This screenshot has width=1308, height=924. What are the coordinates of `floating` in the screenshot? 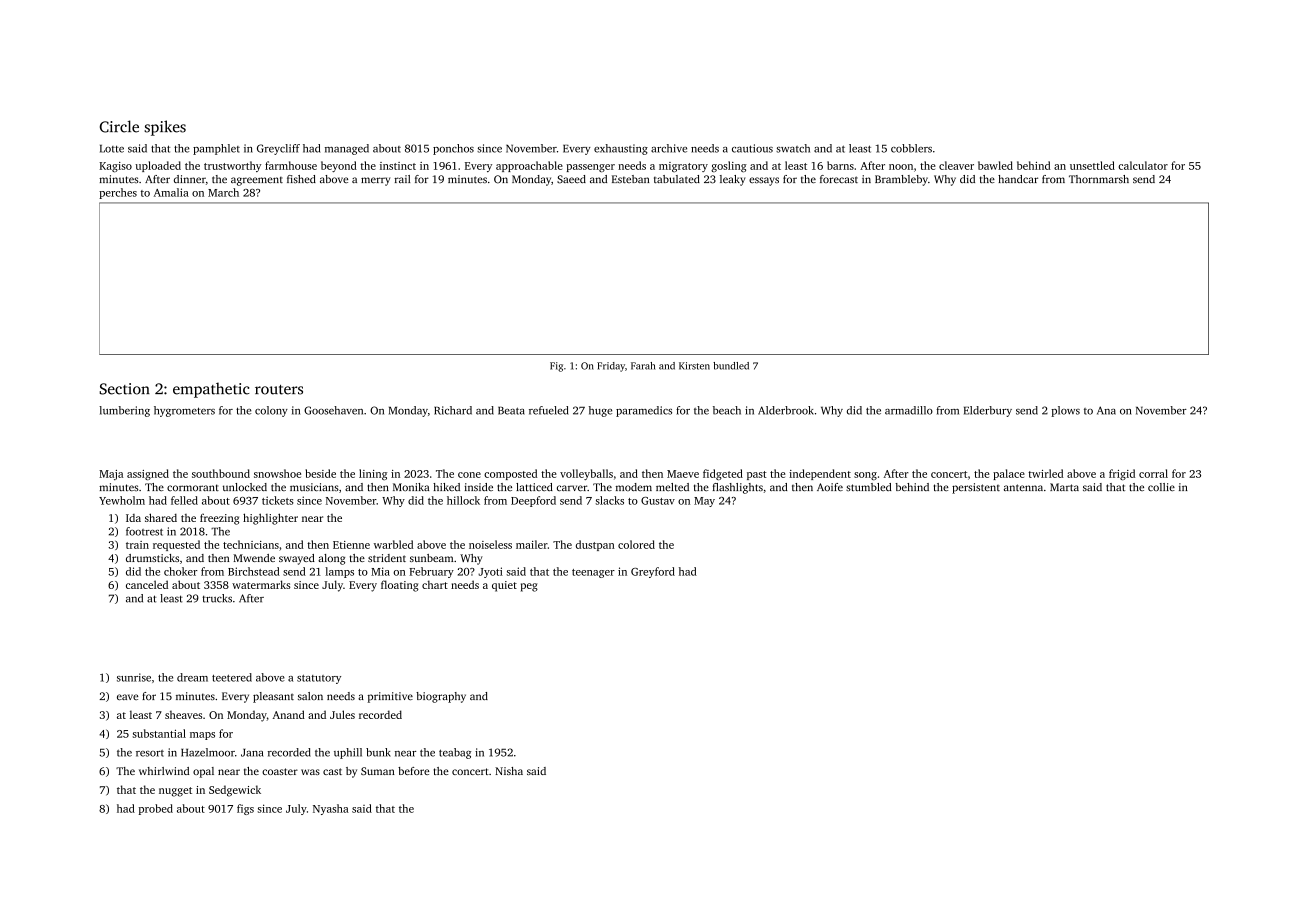 It's located at (400, 586).
